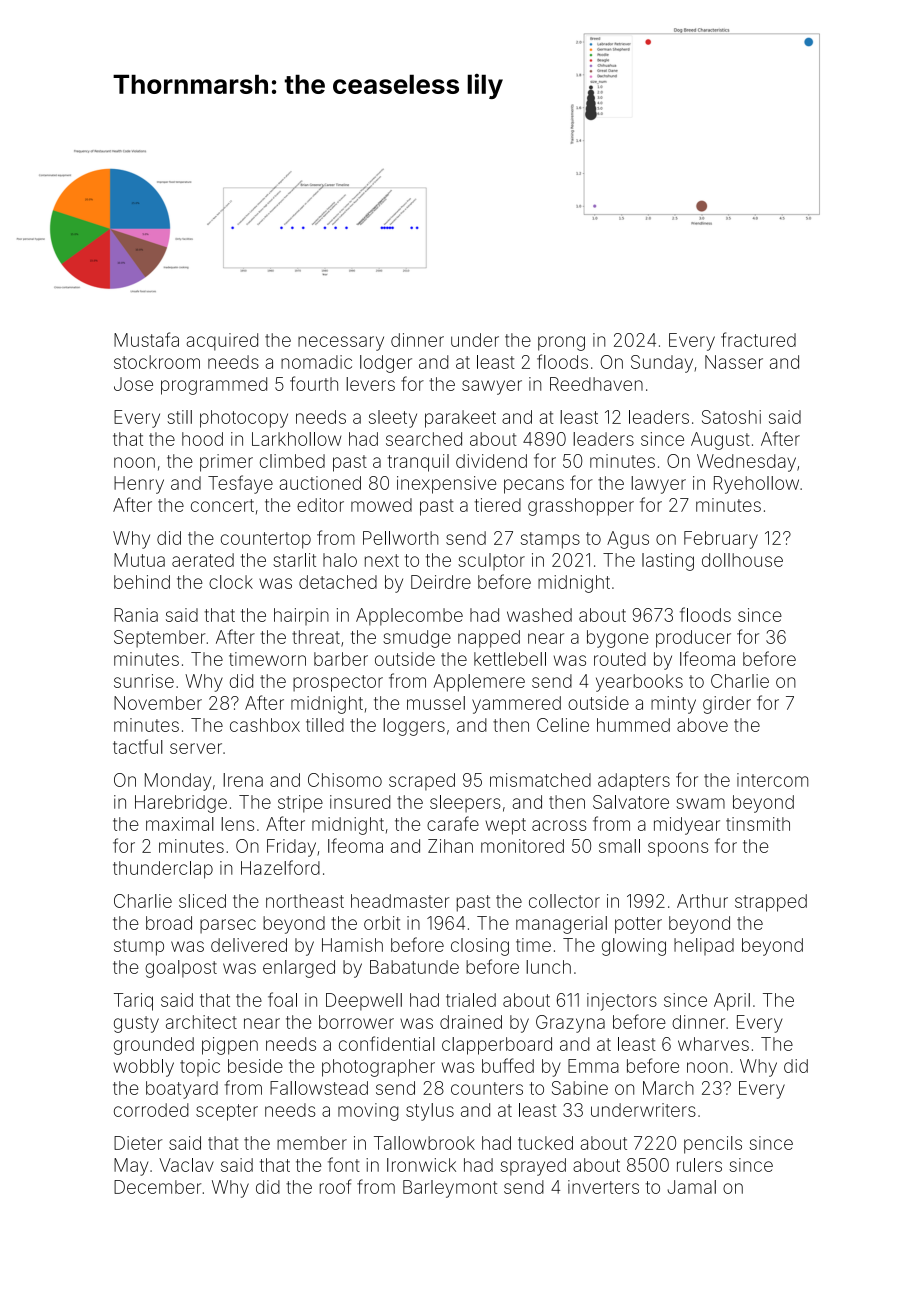 The width and height of the screenshot is (924, 1308). What do you see at coordinates (400, 901) in the screenshot?
I see `headmaster` at bounding box center [400, 901].
